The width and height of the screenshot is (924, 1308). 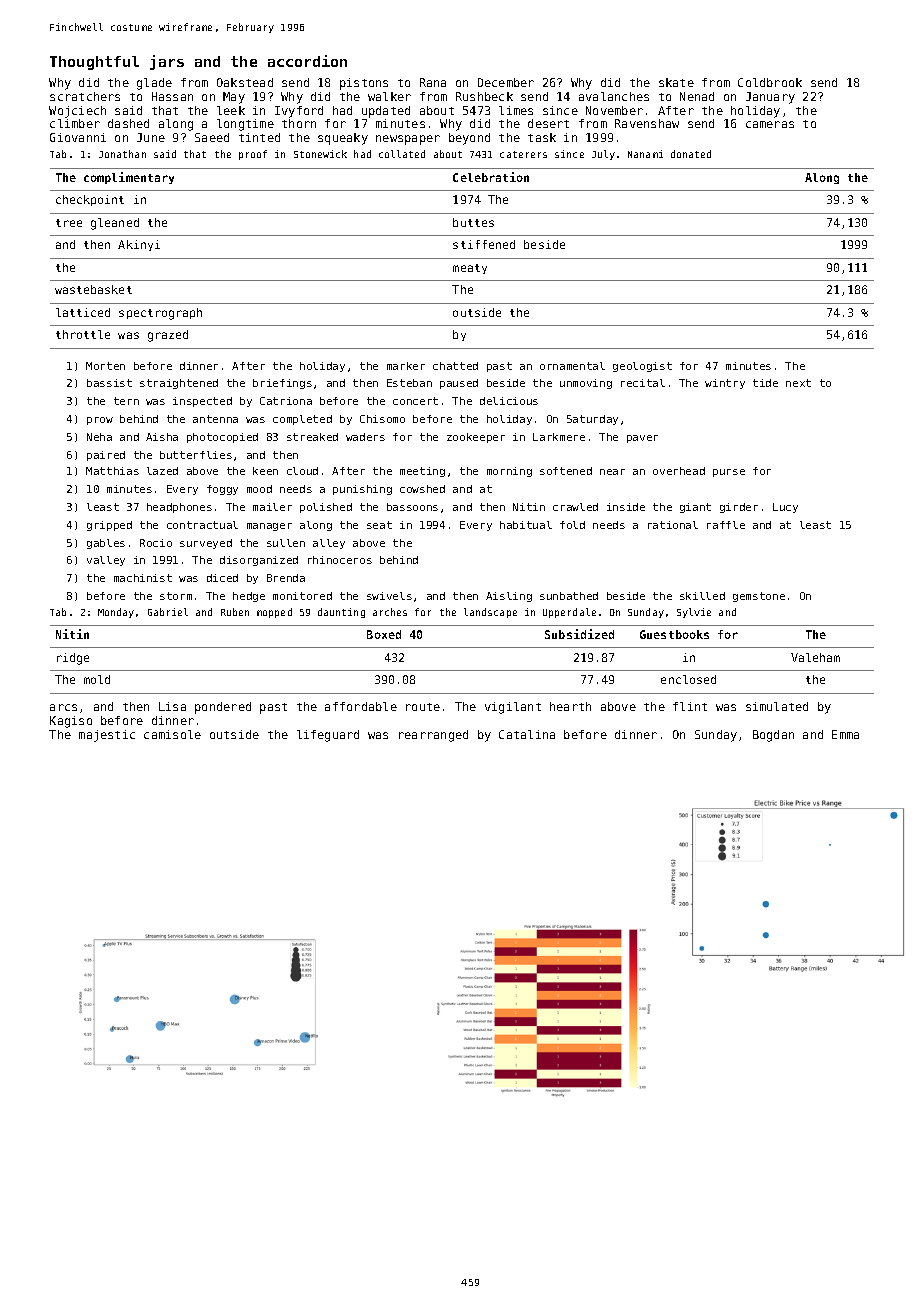 I want to click on lifeguard, so click(x=328, y=736).
